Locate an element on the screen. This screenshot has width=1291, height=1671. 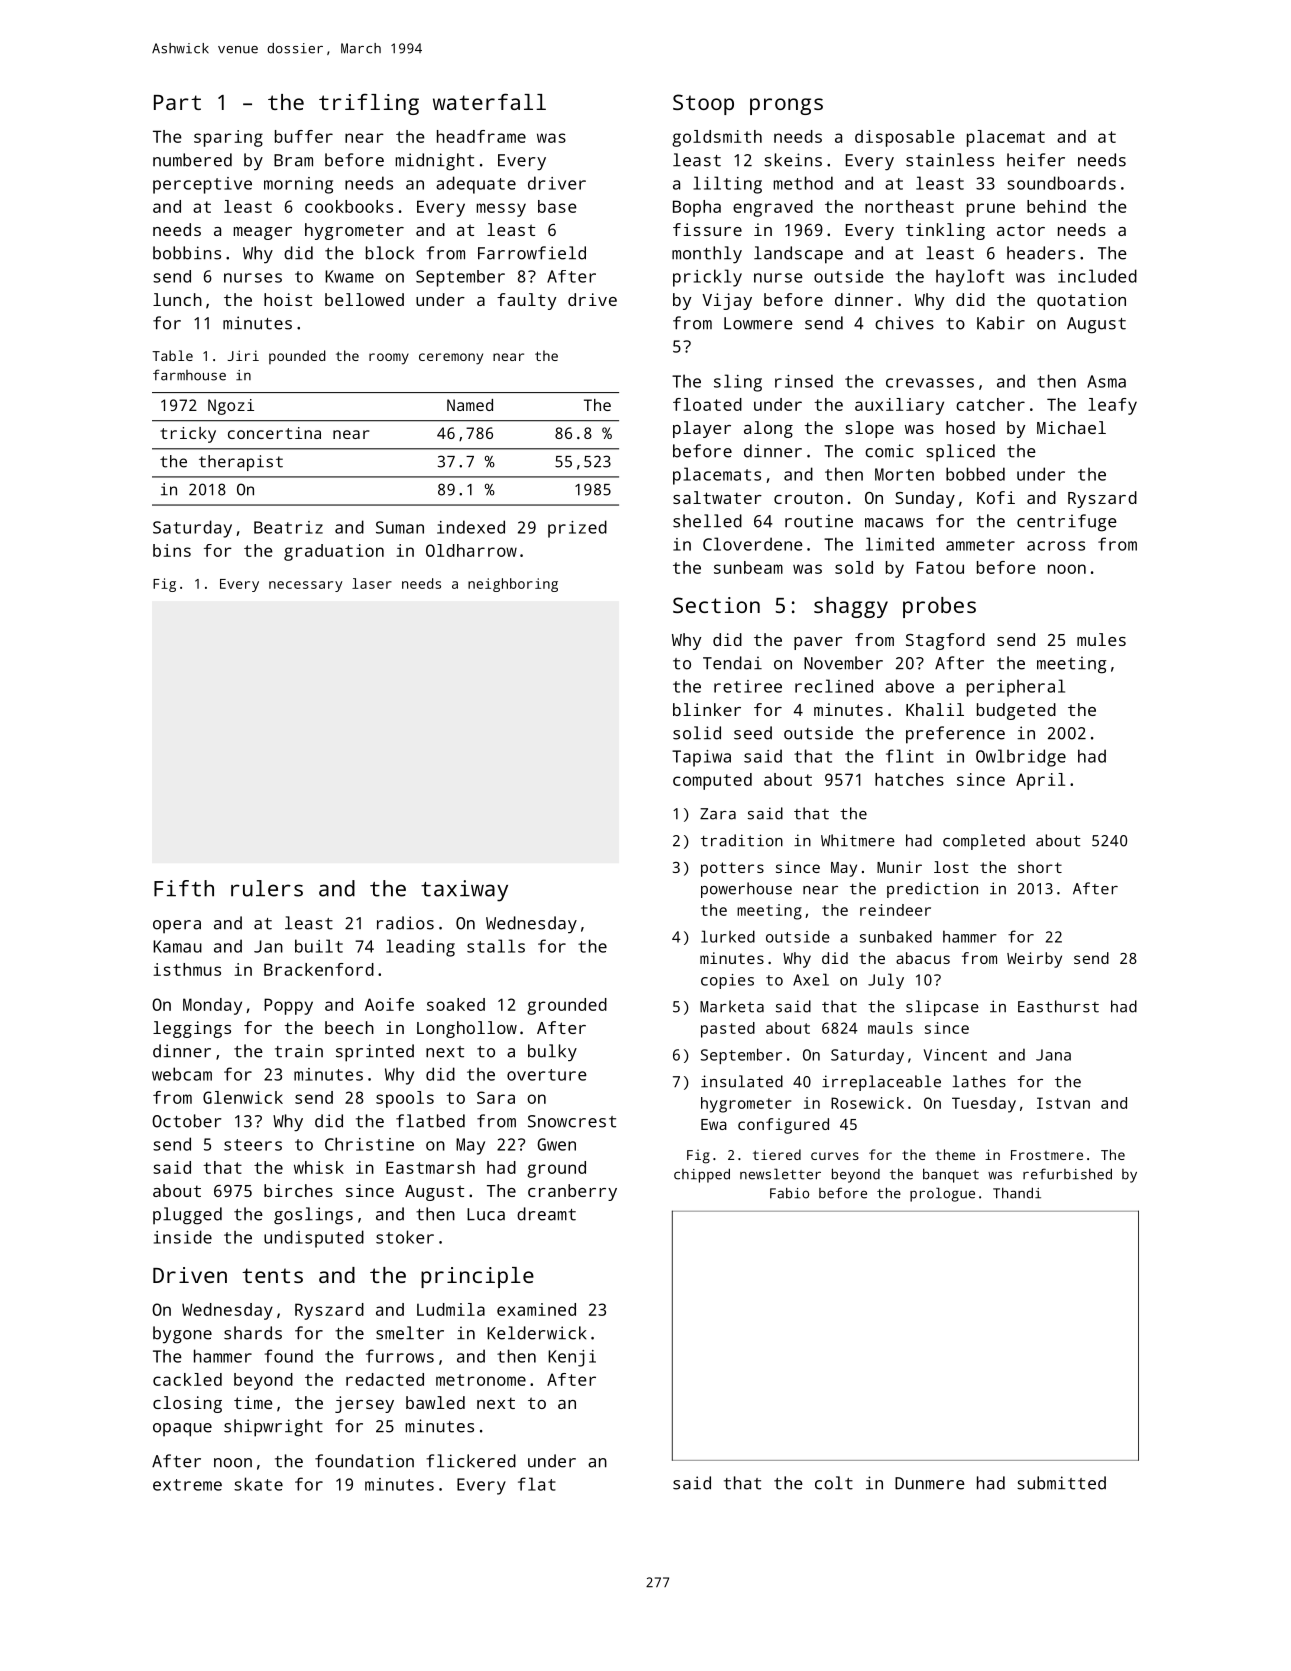
flickered is located at coordinates (471, 1461).
